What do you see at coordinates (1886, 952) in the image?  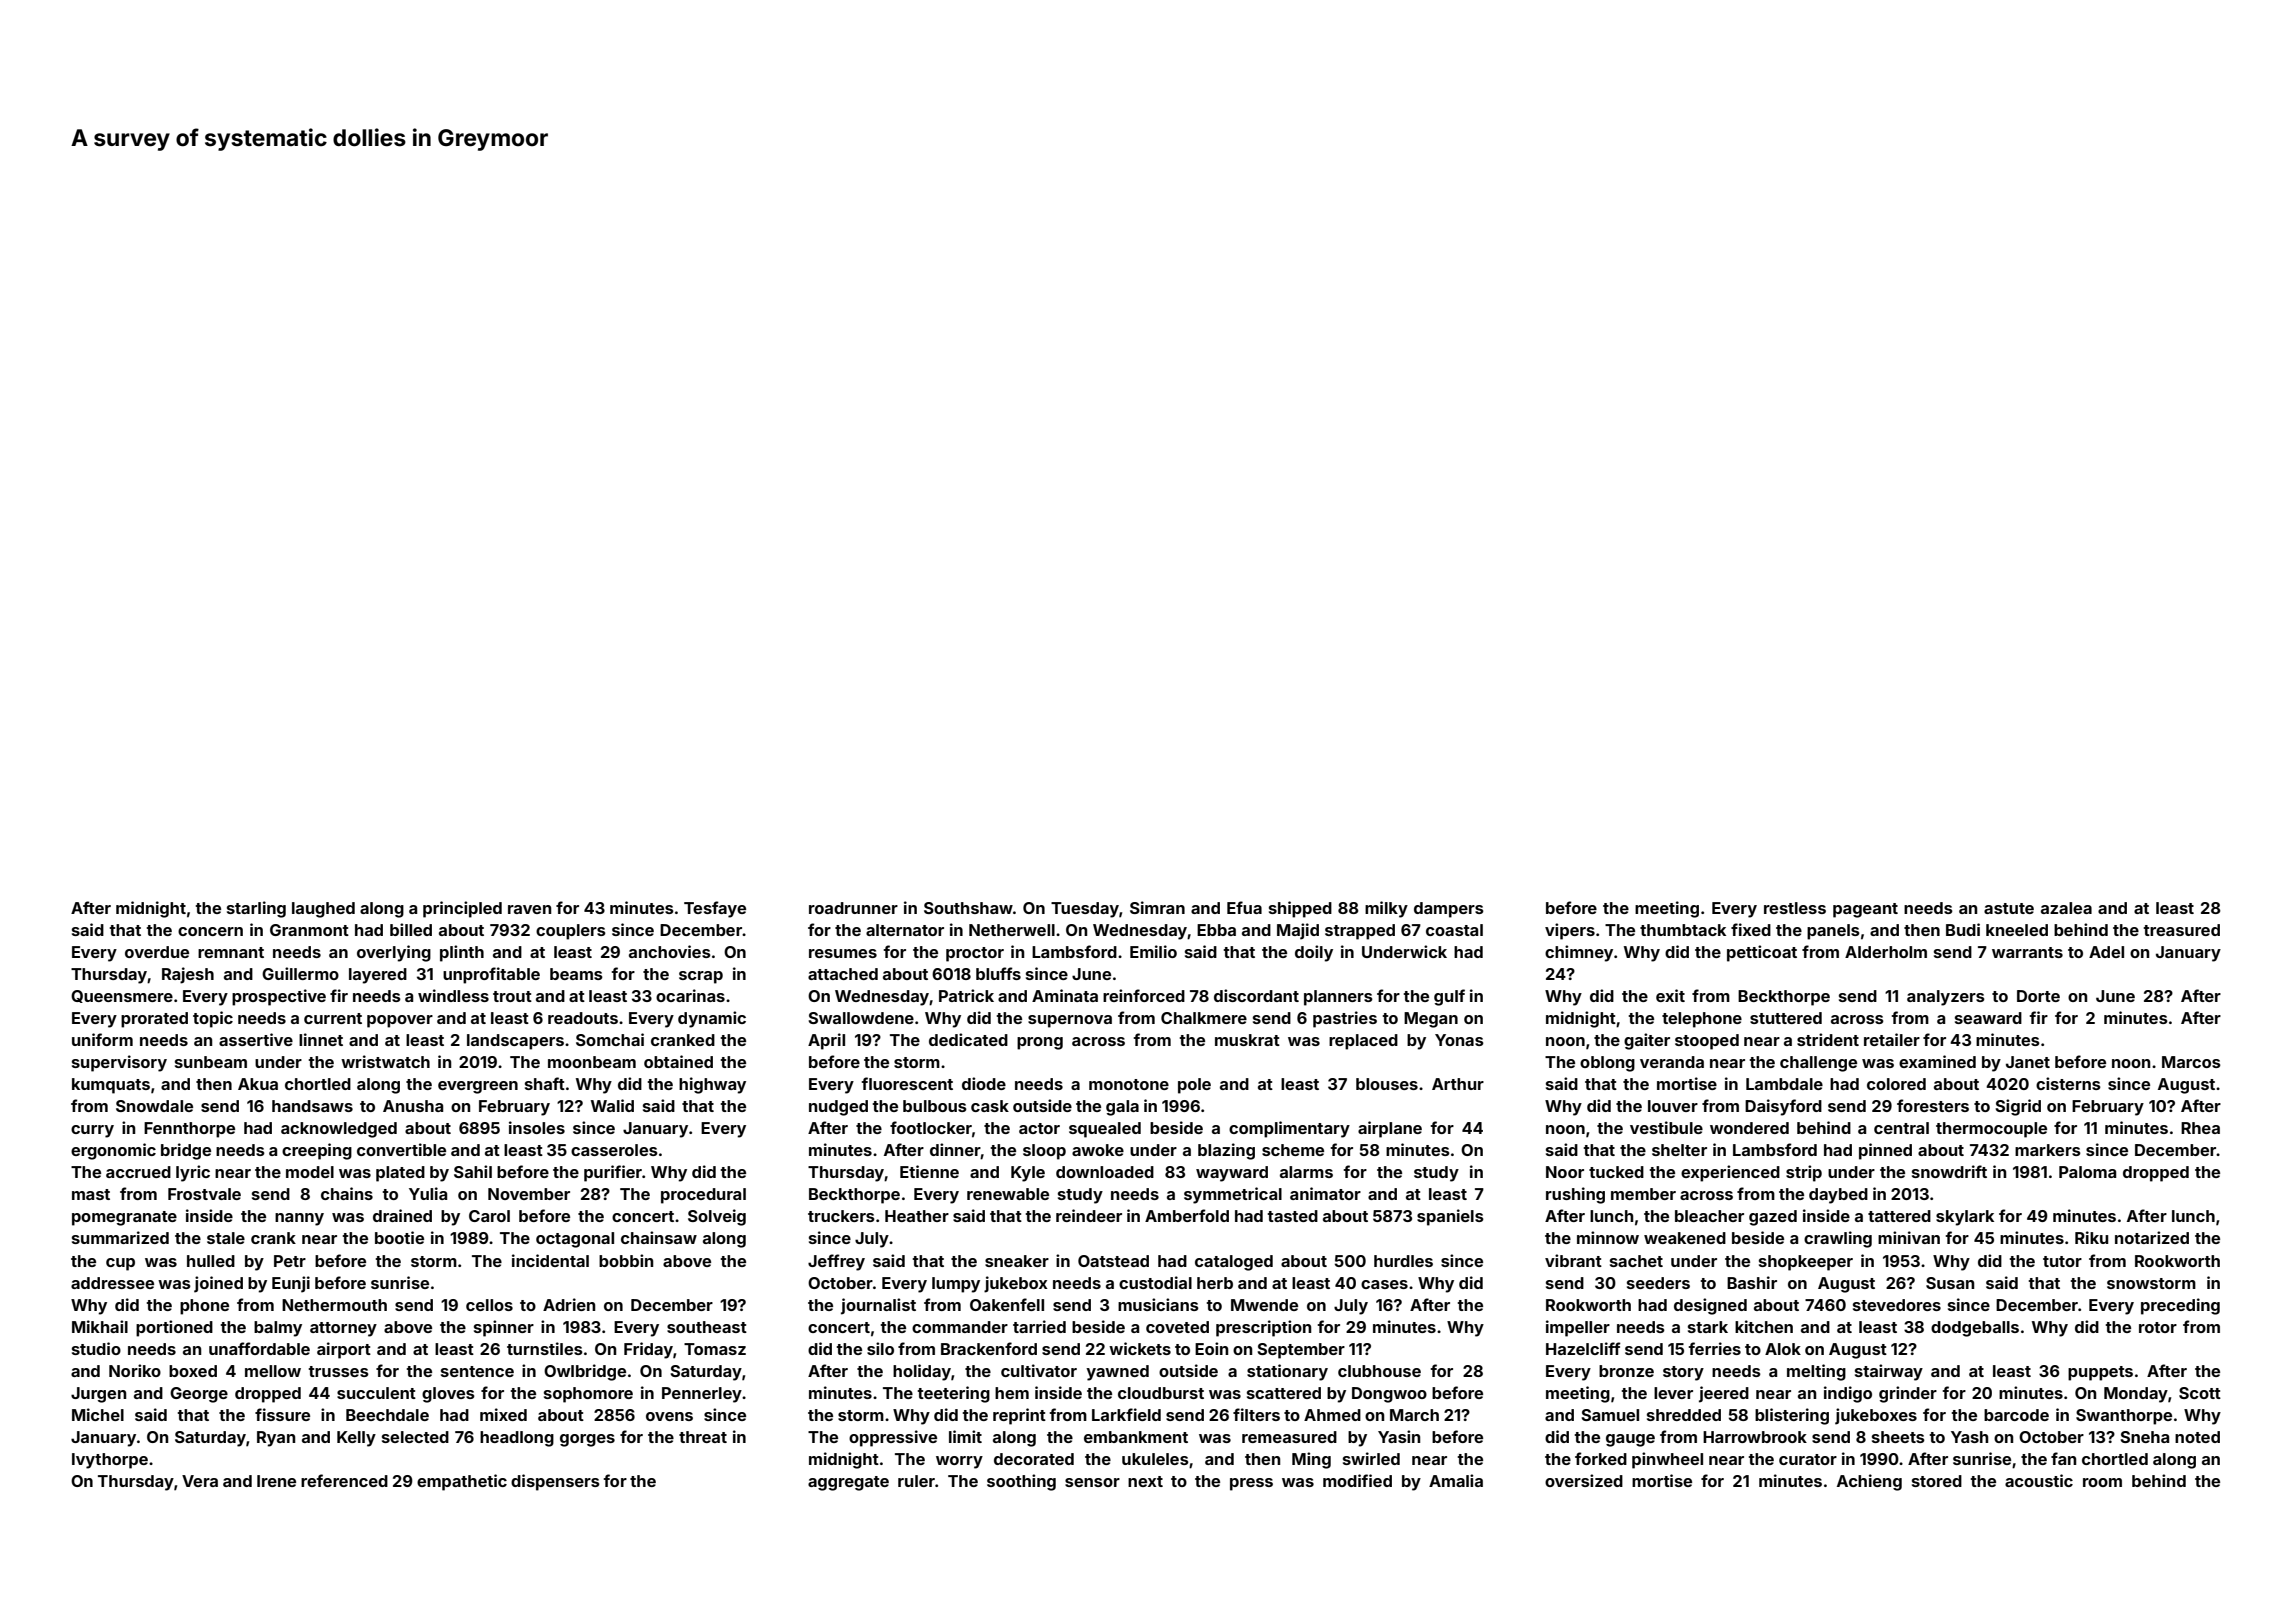 I see `Alderholm` at bounding box center [1886, 952].
